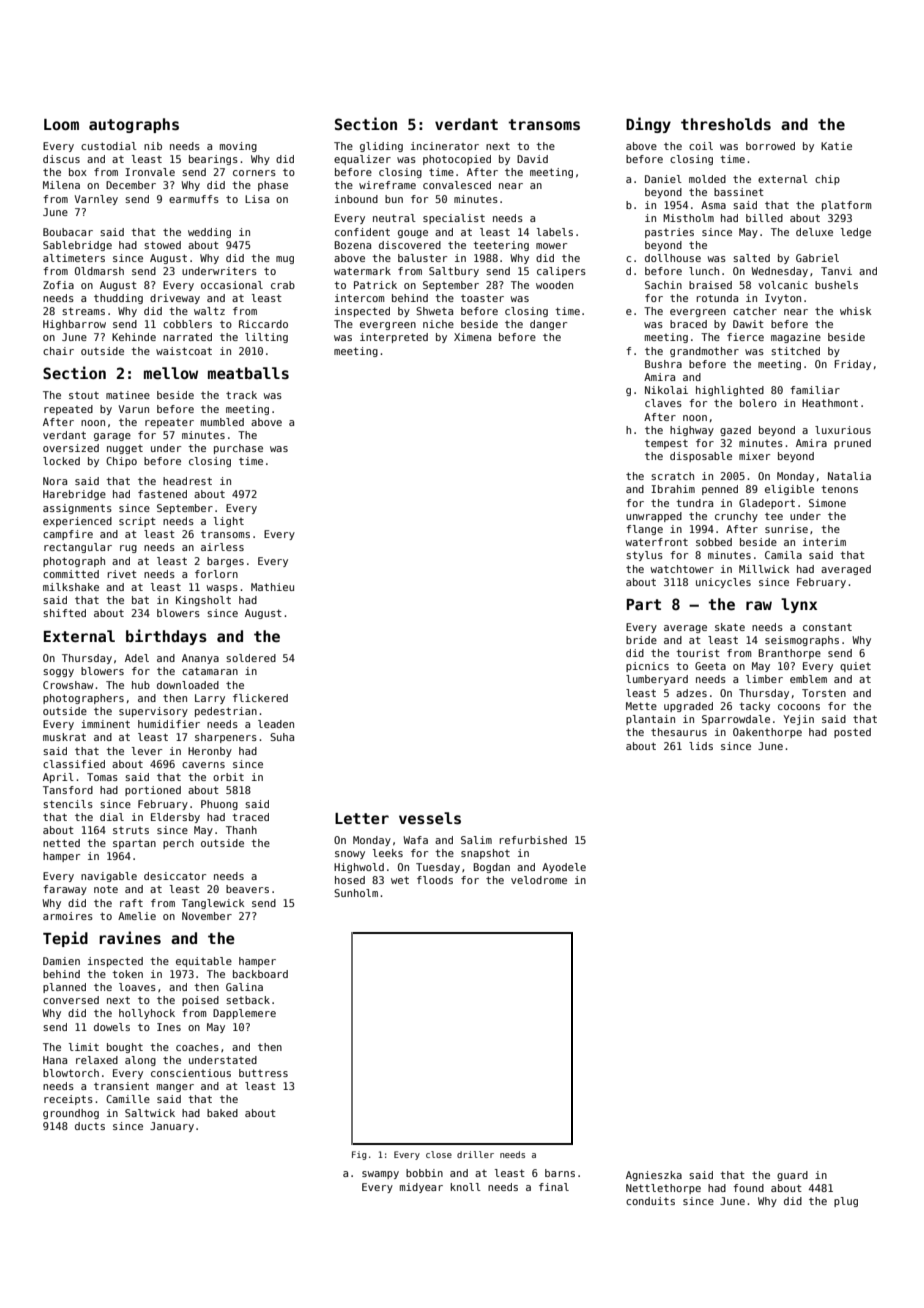  Describe the element at coordinates (238, 449) in the document. I see `purchase` at that location.
